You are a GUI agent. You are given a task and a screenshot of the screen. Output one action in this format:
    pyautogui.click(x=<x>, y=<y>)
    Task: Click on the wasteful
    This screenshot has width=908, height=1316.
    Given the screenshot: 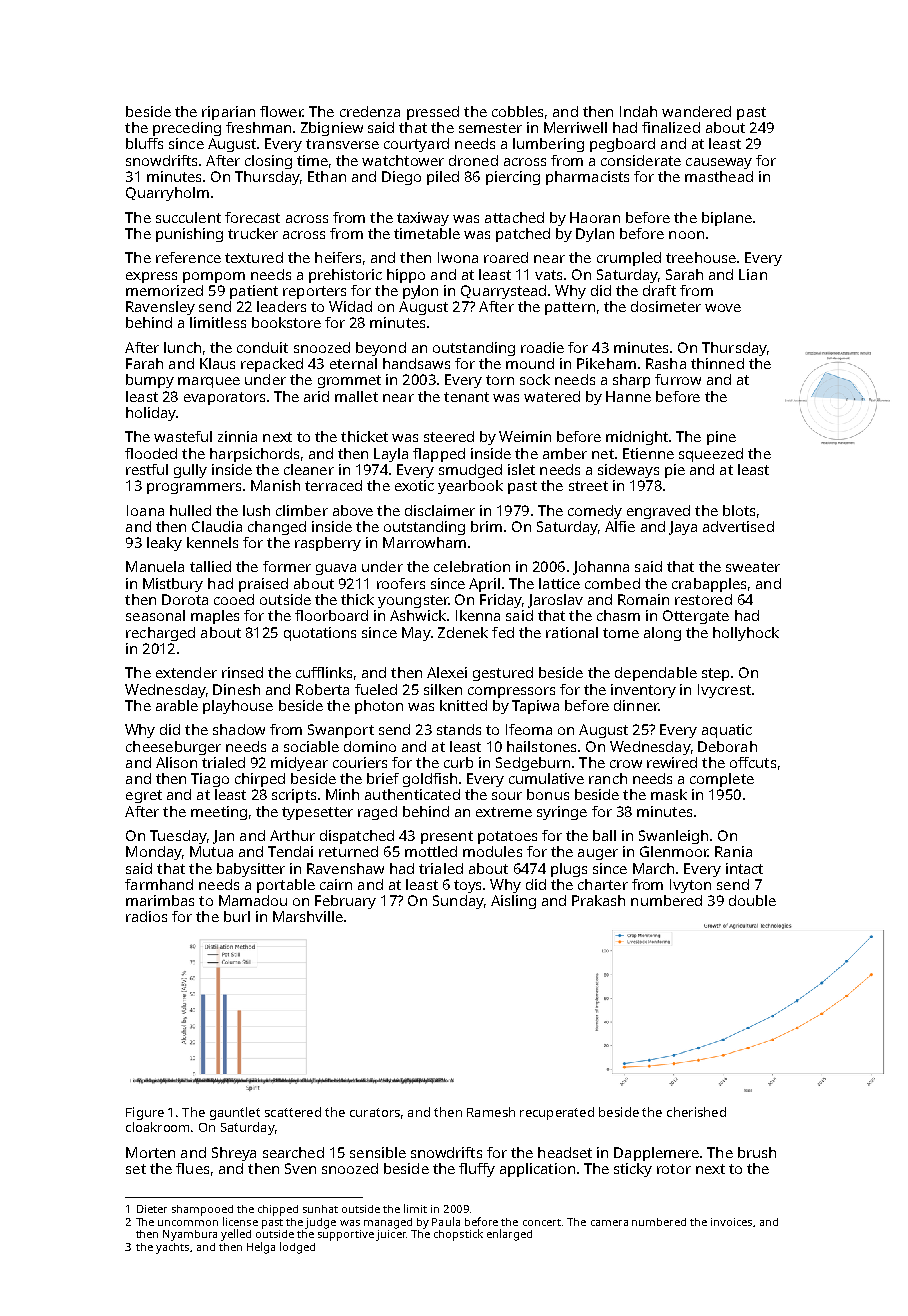 What is the action you would take?
    pyautogui.click(x=183, y=436)
